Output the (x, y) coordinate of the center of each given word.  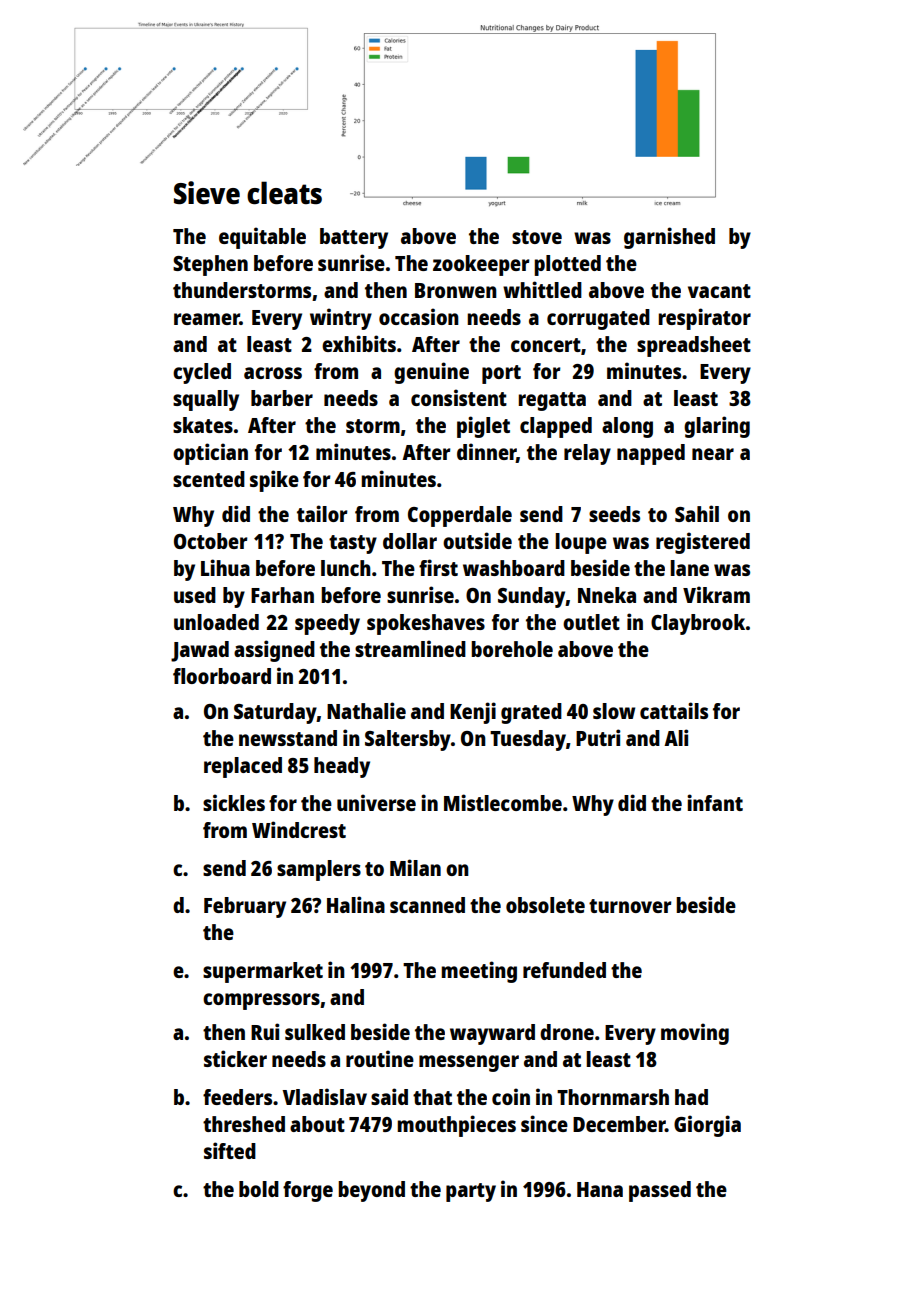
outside (477, 540)
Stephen (210, 265)
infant (715, 802)
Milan (415, 867)
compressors (261, 1001)
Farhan (282, 595)
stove (537, 237)
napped (651, 454)
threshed (244, 1124)
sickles (234, 802)
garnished (669, 238)
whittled (542, 289)
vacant (719, 291)
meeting (479, 972)
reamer (207, 319)
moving (695, 1034)
